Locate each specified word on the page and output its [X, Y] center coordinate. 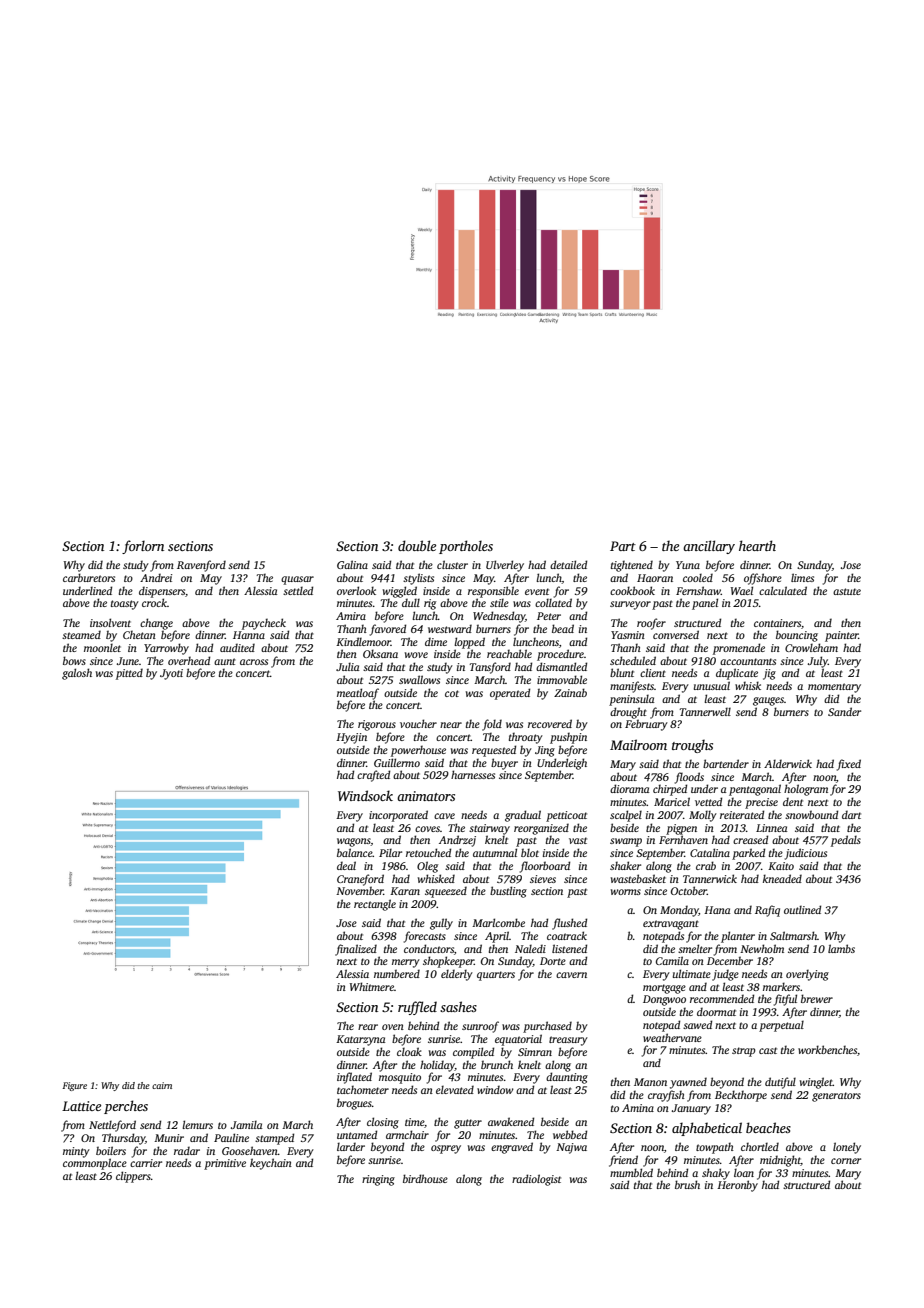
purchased [547, 1027]
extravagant [671, 925]
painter [842, 636]
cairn [162, 1085]
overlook [356, 590]
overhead [189, 660]
